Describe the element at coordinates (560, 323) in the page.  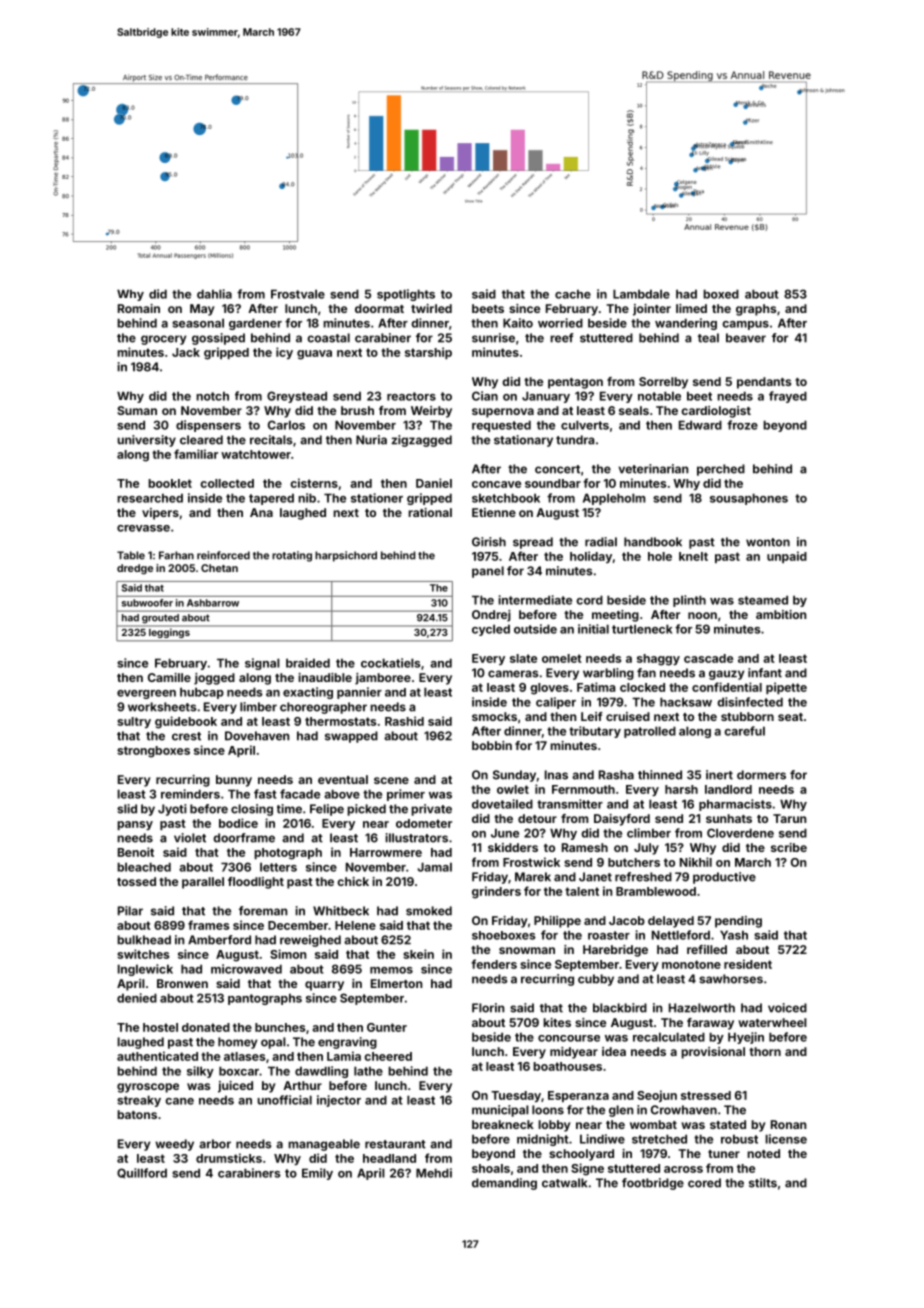
I see `worried` at that location.
